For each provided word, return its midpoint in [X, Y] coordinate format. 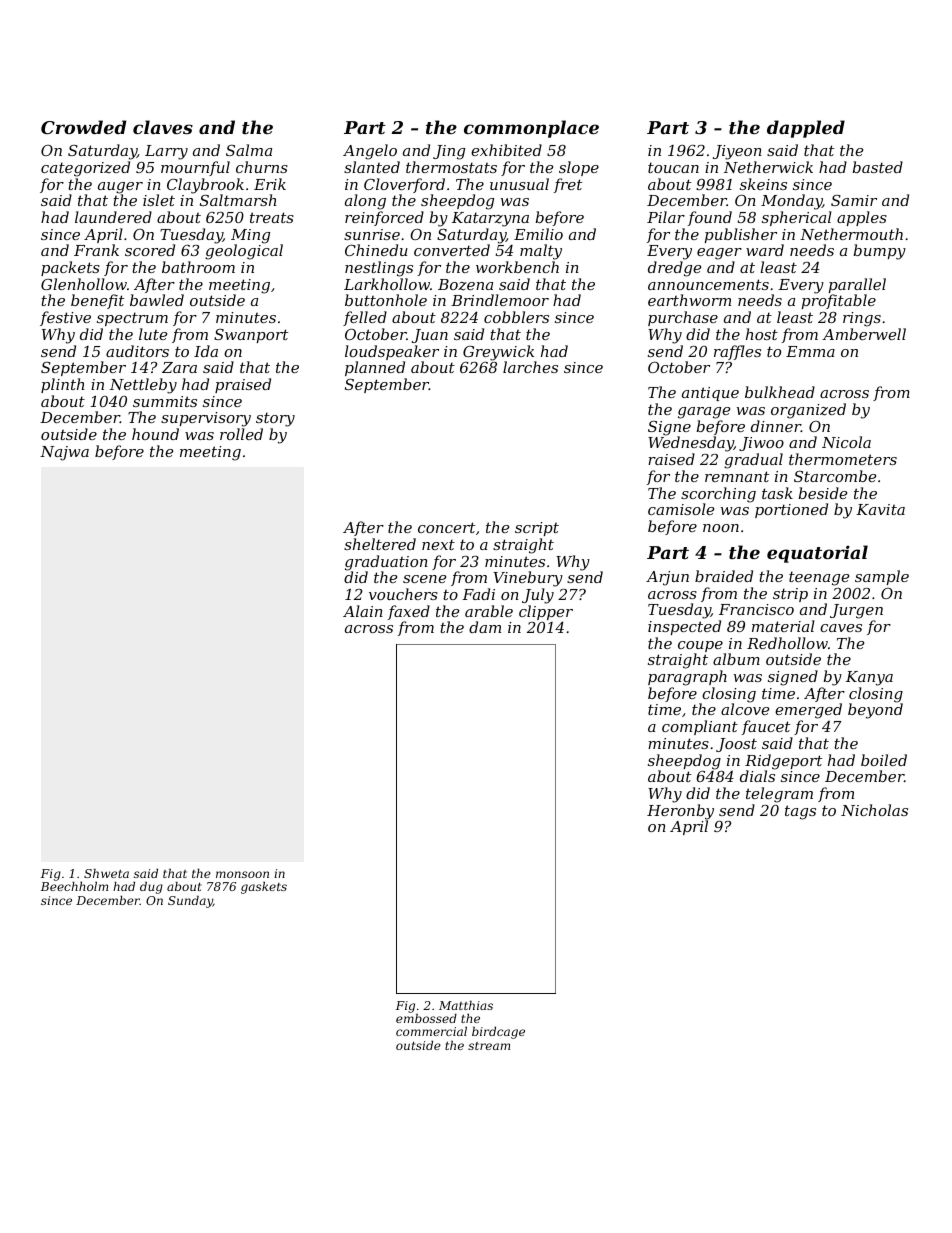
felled [365, 318]
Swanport [251, 336]
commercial [431, 1031]
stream [489, 1046]
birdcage [498, 1033]
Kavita [880, 509]
